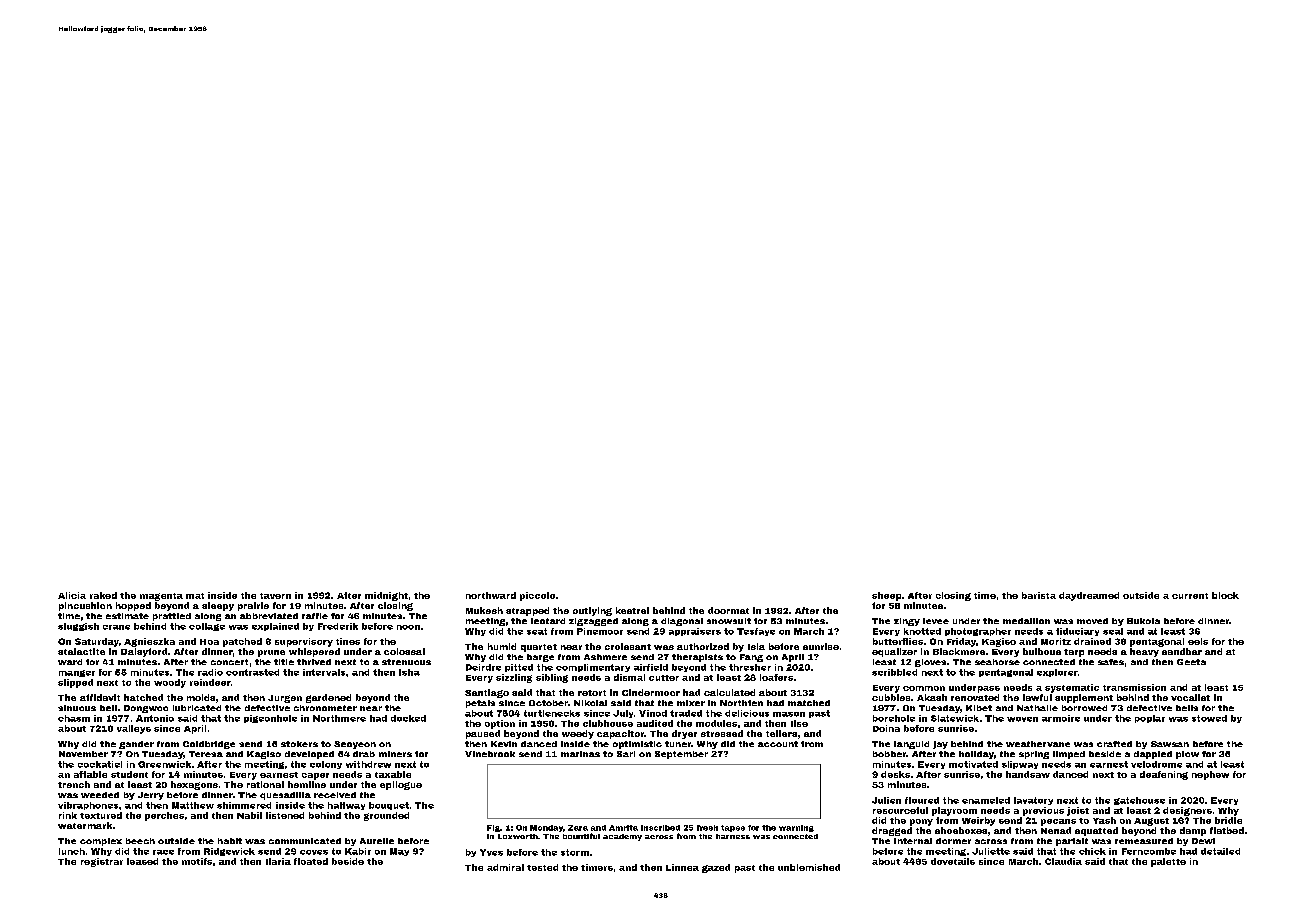 The image size is (1308, 924). What do you see at coordinates (936, 621) in the screenshot?
I see `levee` at bounding box center [936, 621].
